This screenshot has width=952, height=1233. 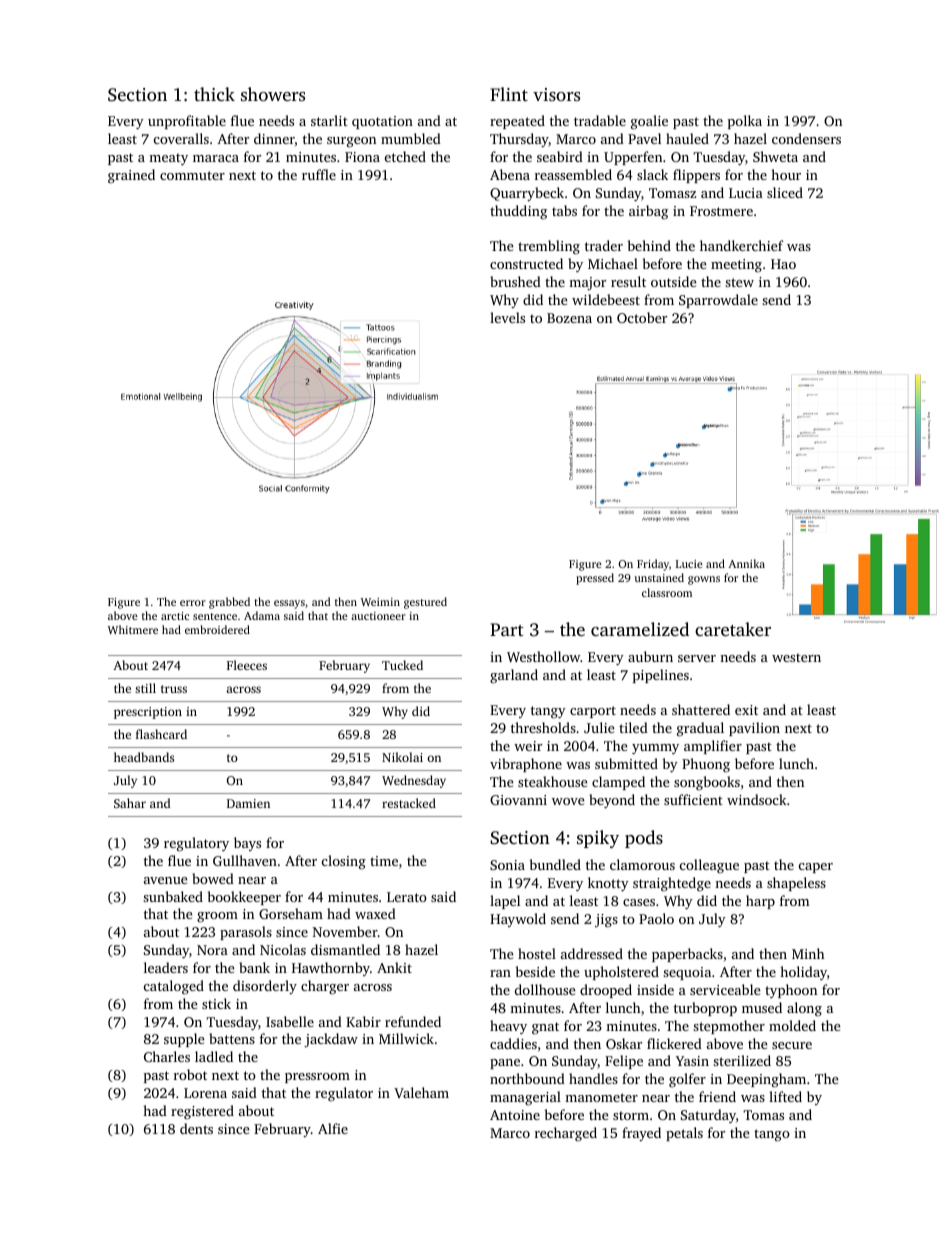 What do you see at coordinates (693, 799) in the screenshot?
I see `sufficient` at bounding box center [693, 799].
